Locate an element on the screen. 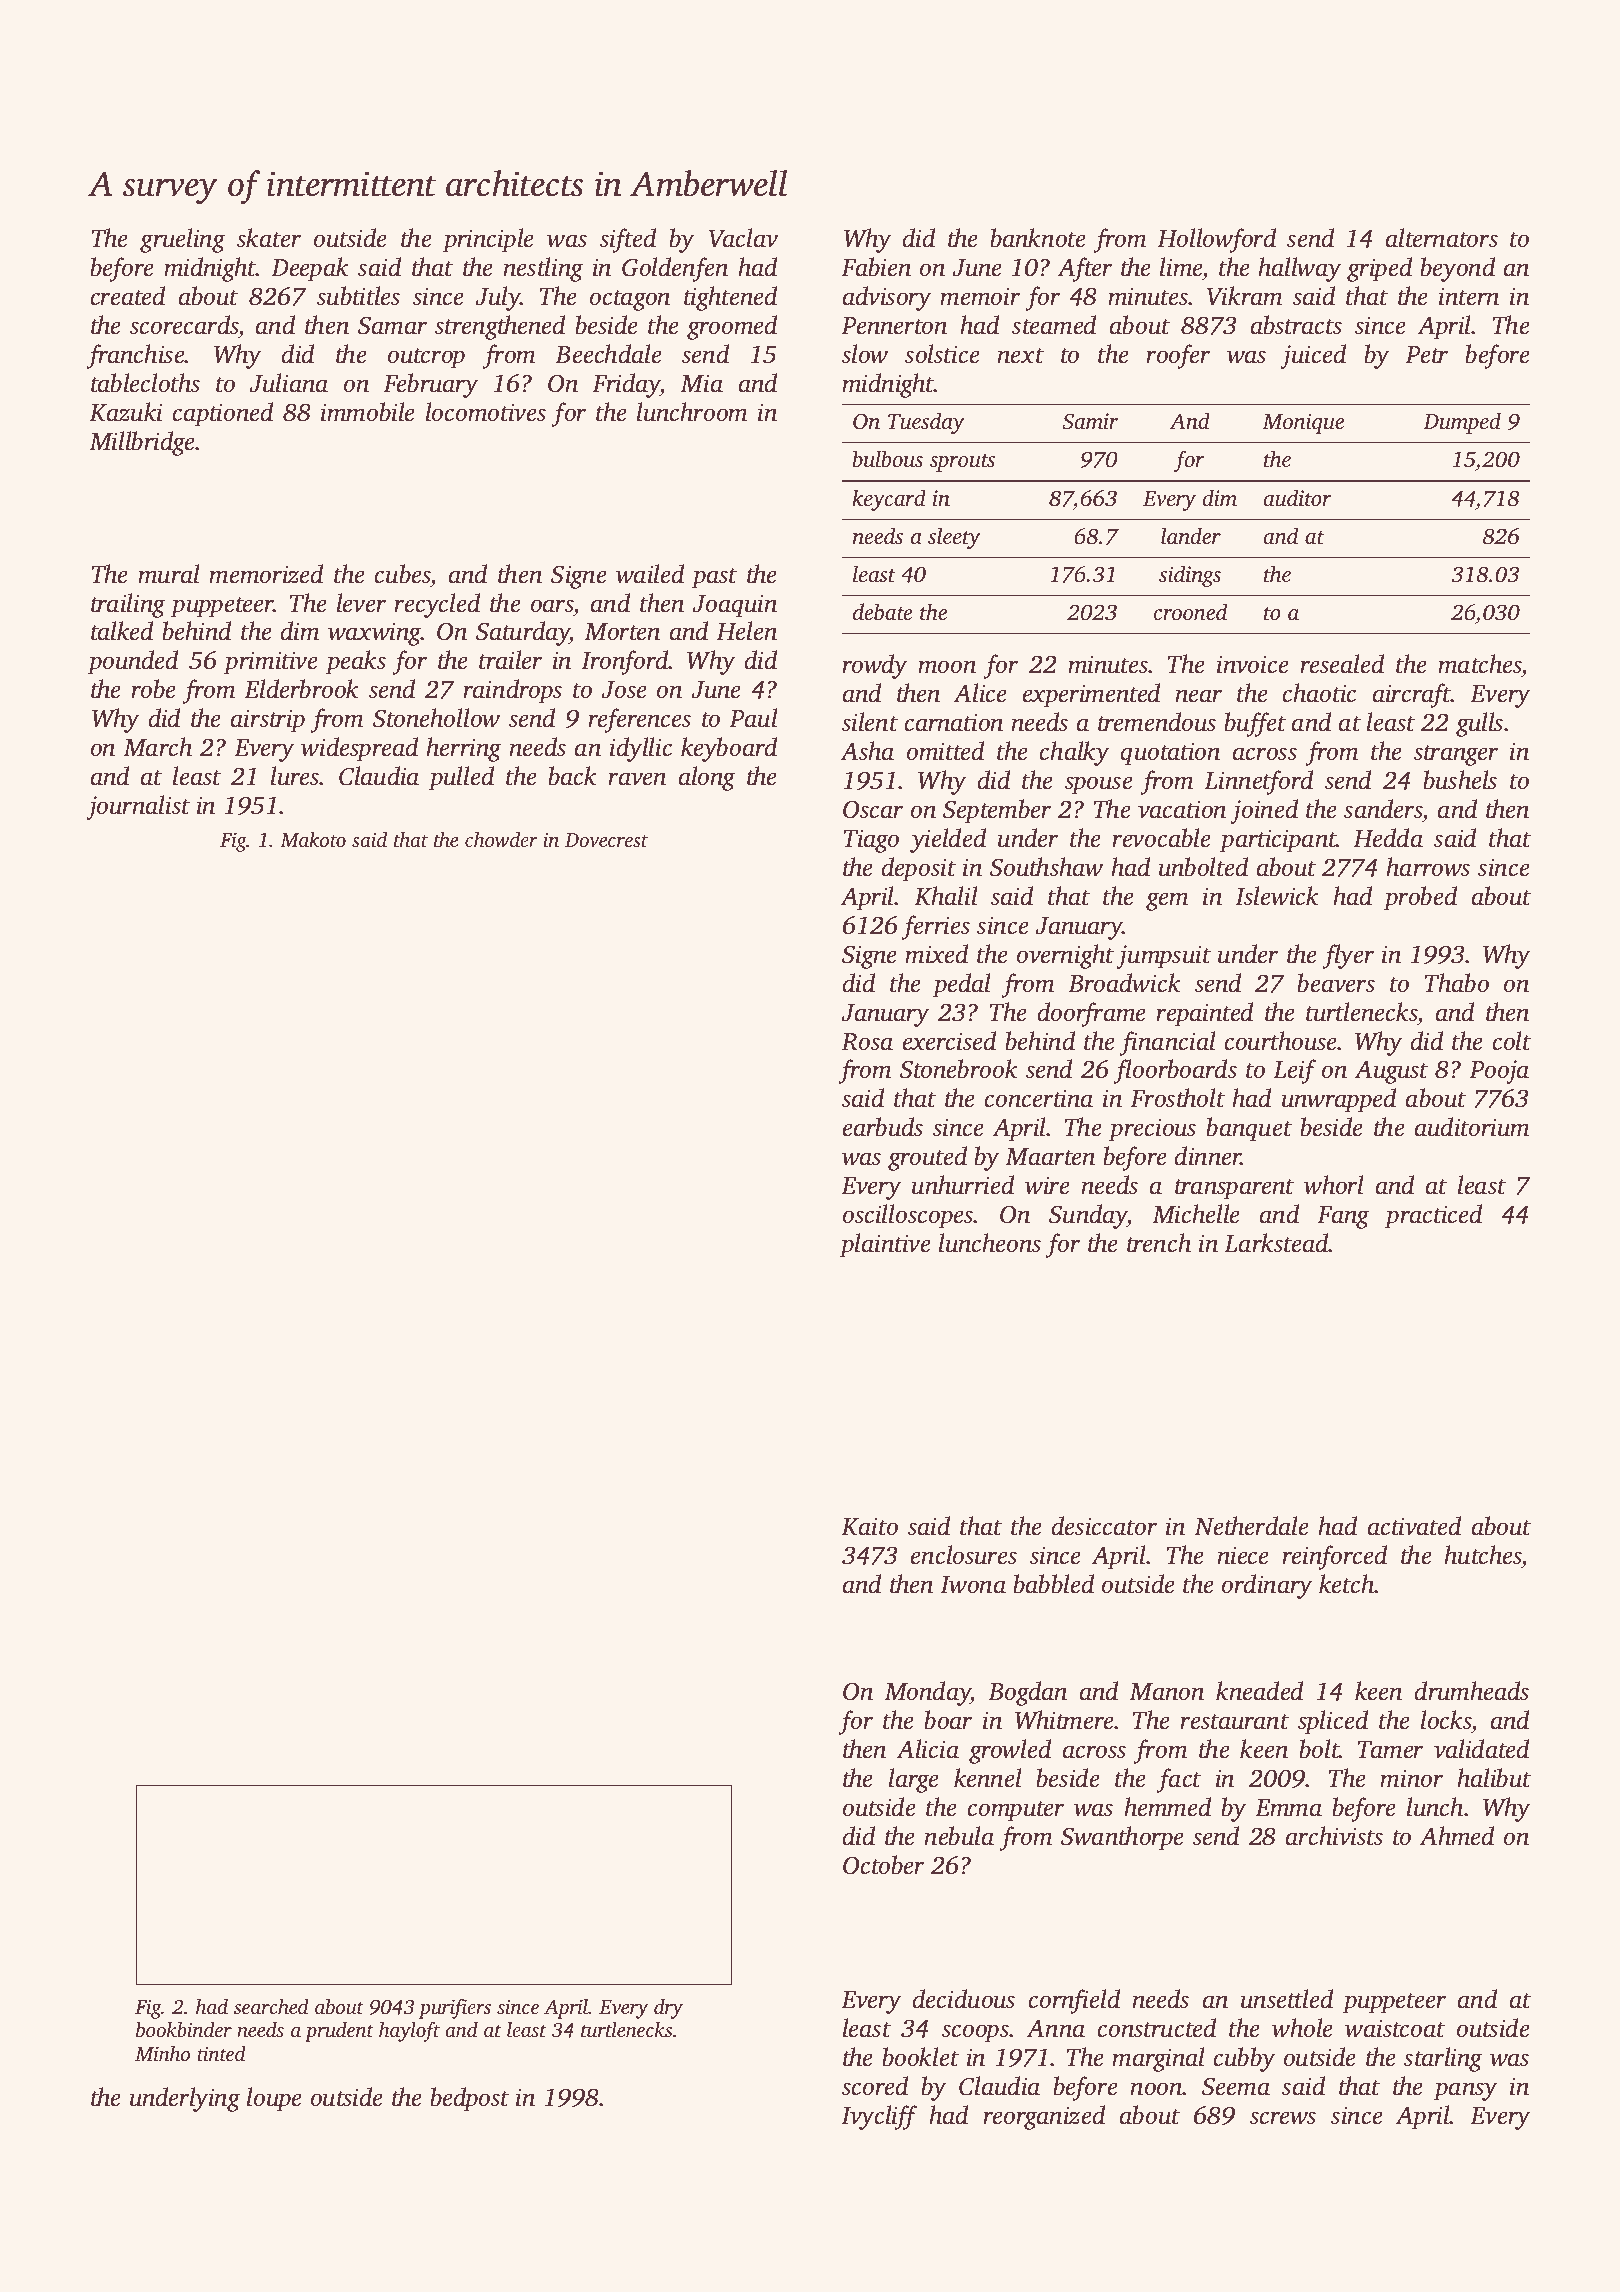  nebula is located at coordinates (959, 1836).
